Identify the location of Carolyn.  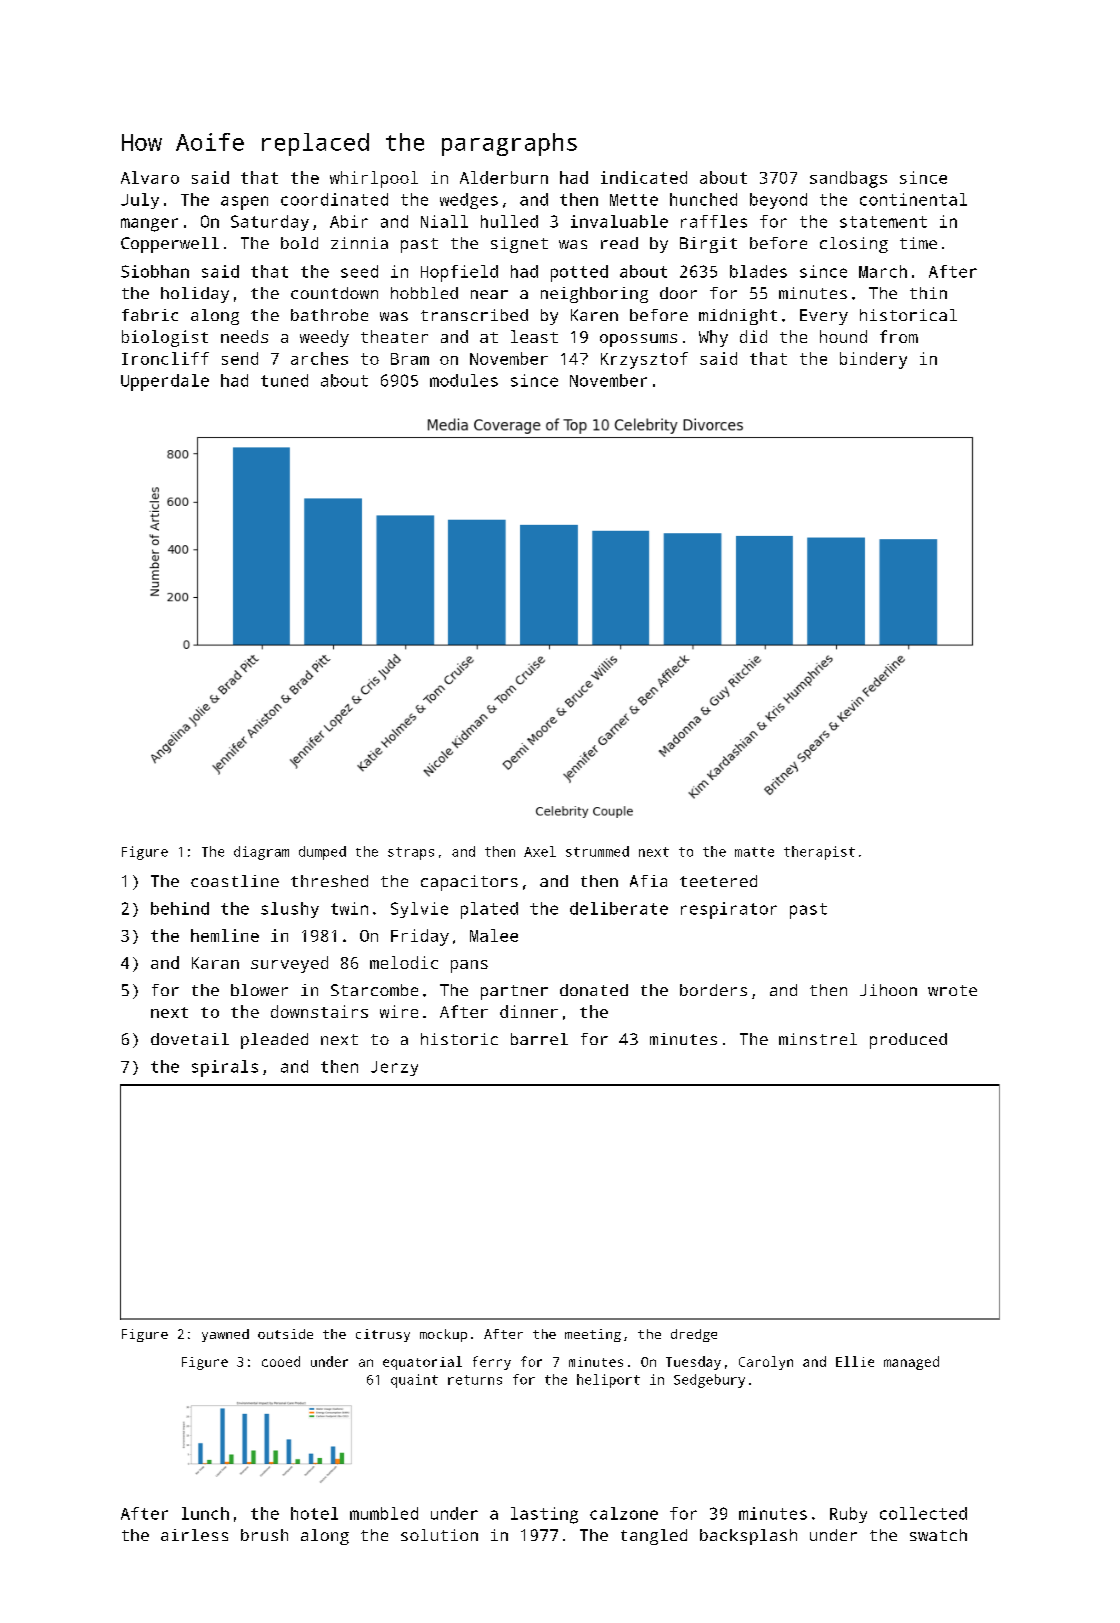
(766, 1363).
